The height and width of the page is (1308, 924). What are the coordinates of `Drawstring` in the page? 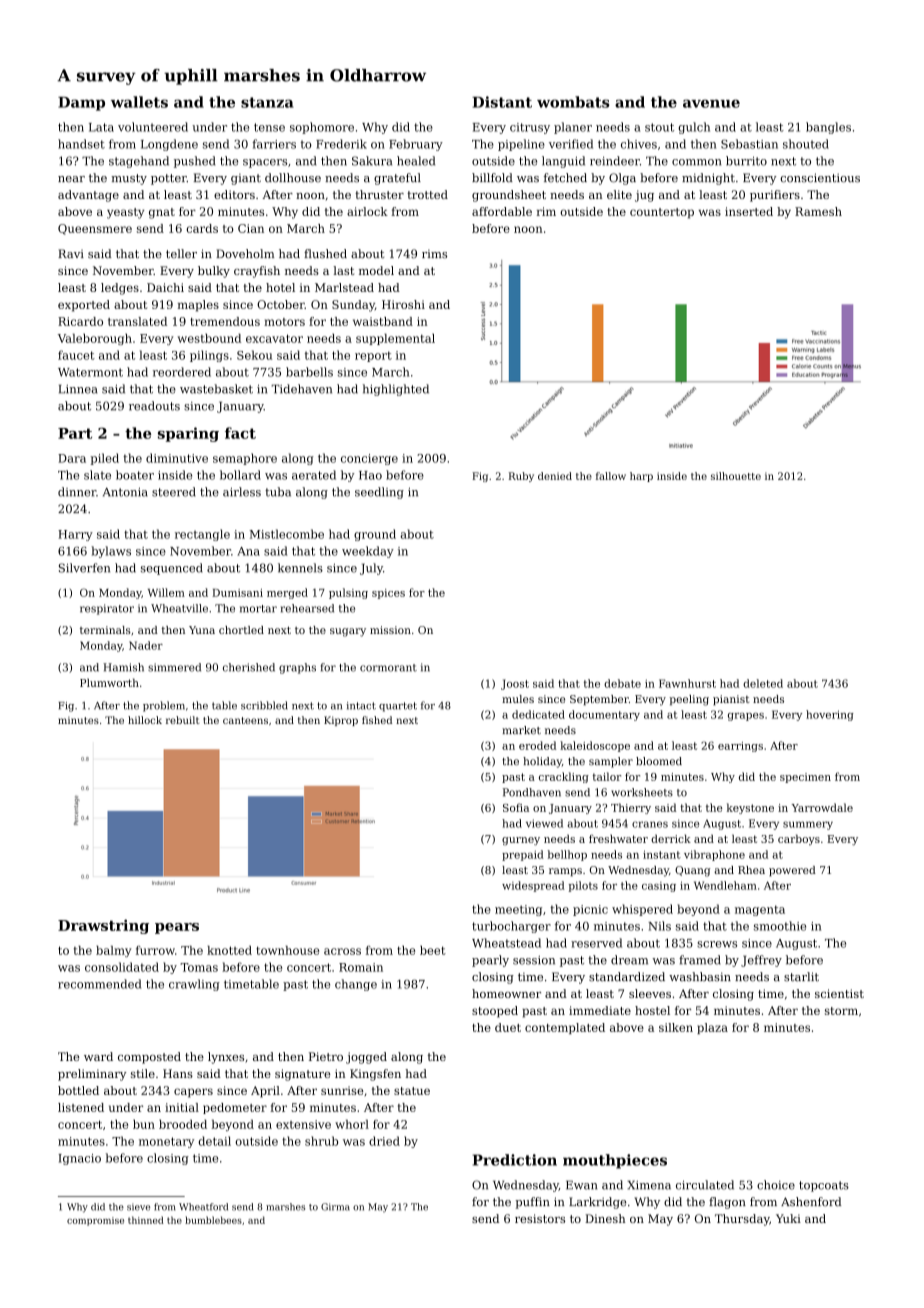 It's located at (103, 926).
